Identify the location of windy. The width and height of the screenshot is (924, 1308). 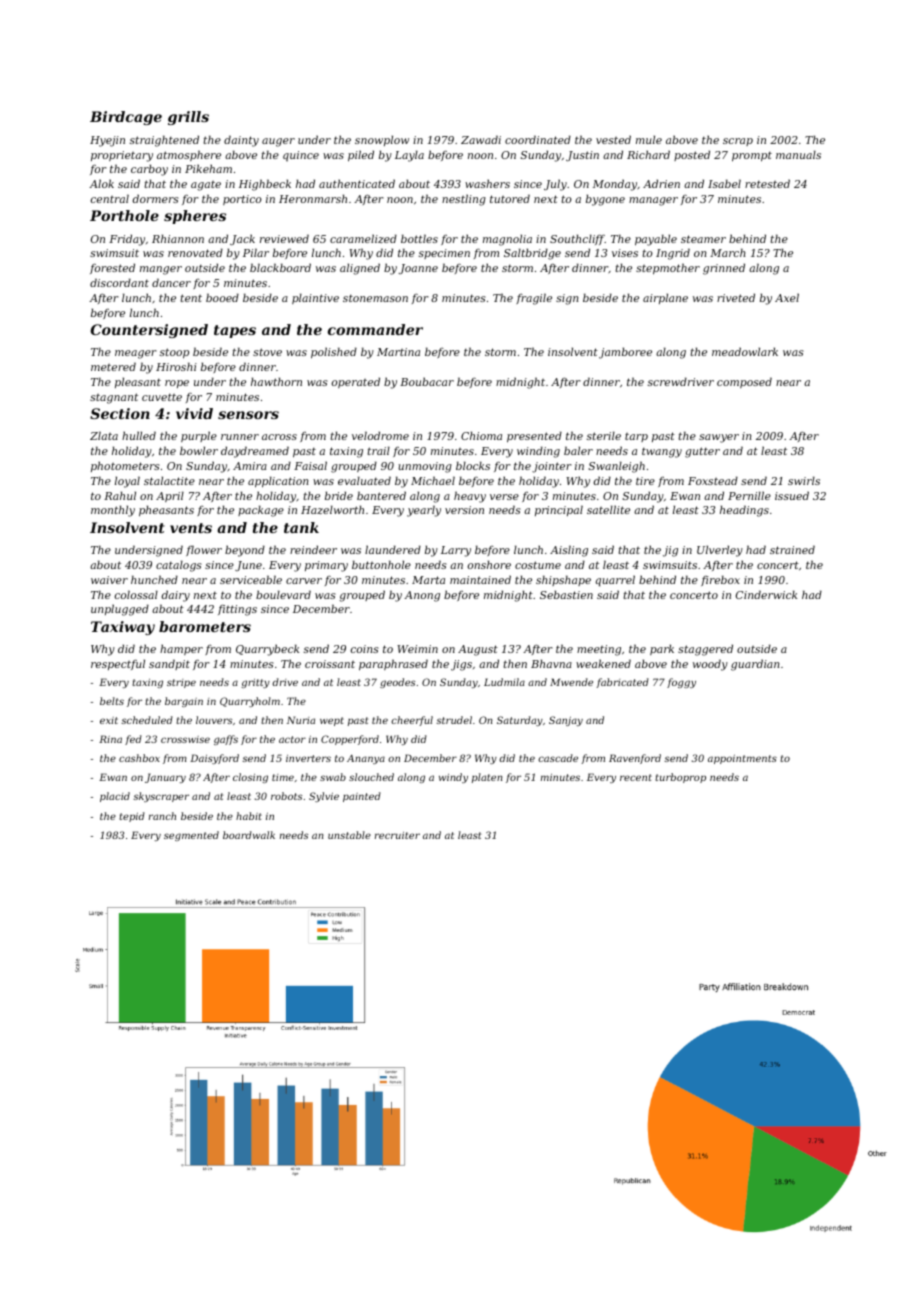
(453, 778).
